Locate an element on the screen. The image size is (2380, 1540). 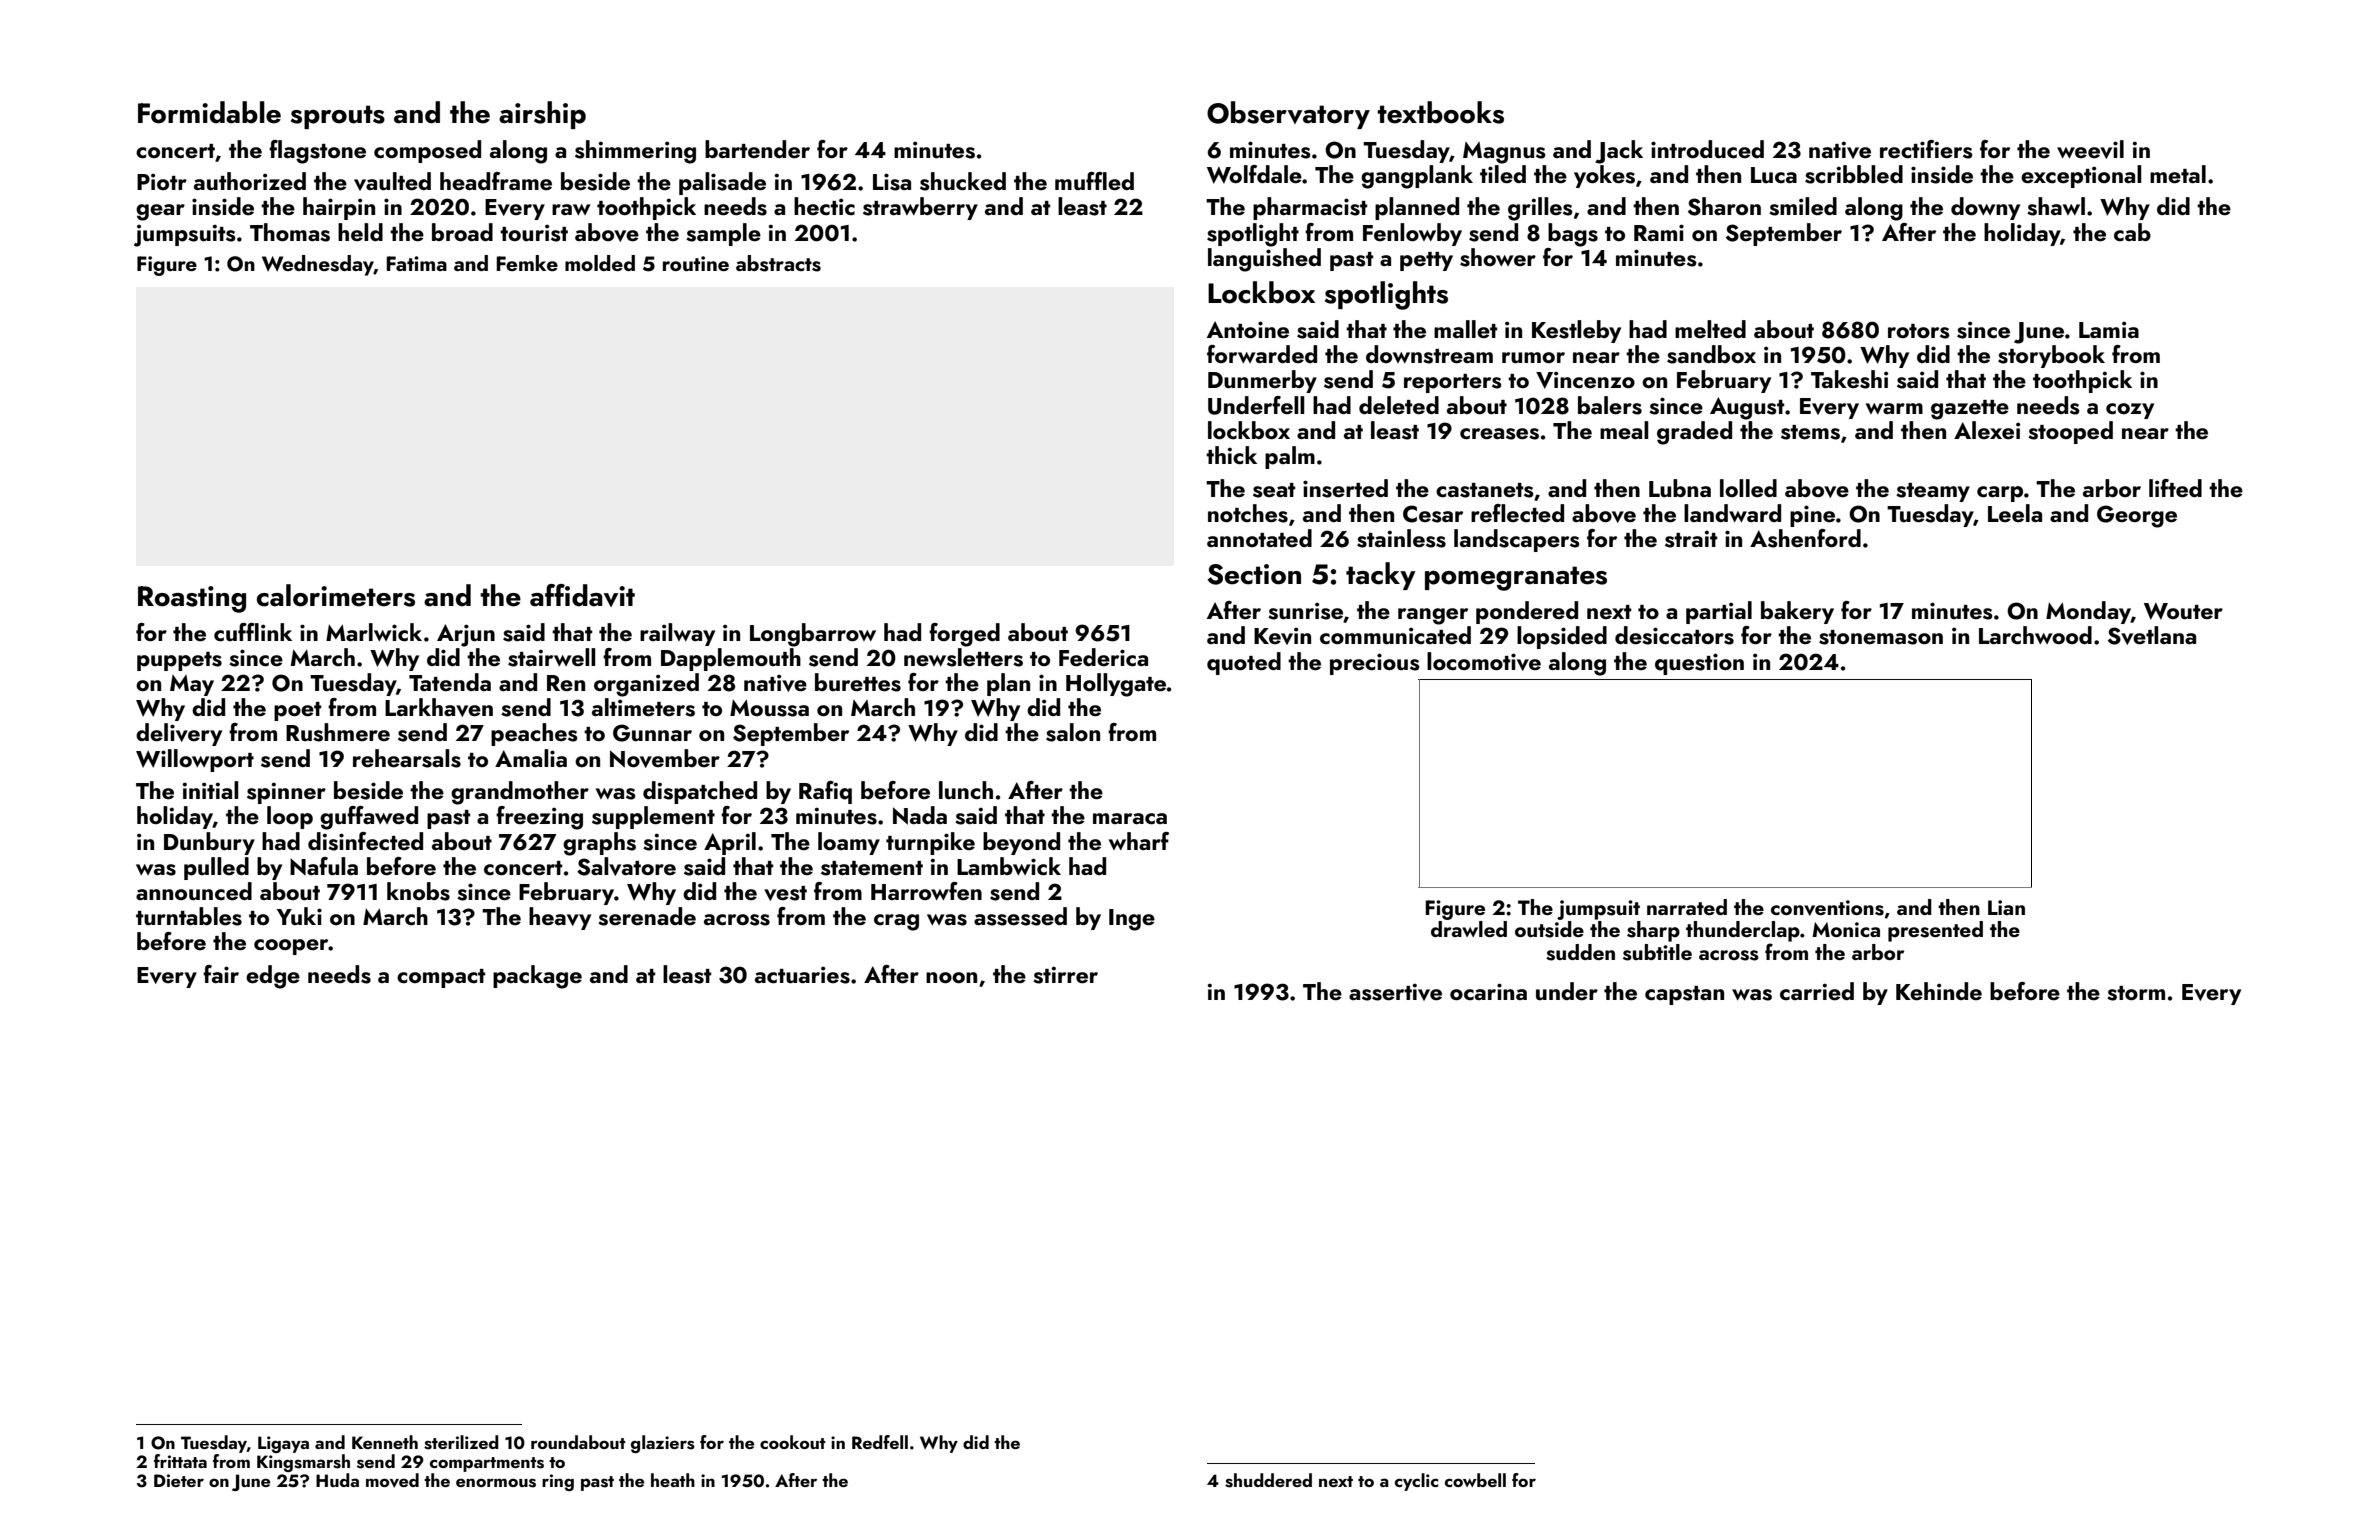
weevil is located at coordinates (2090, 149).
